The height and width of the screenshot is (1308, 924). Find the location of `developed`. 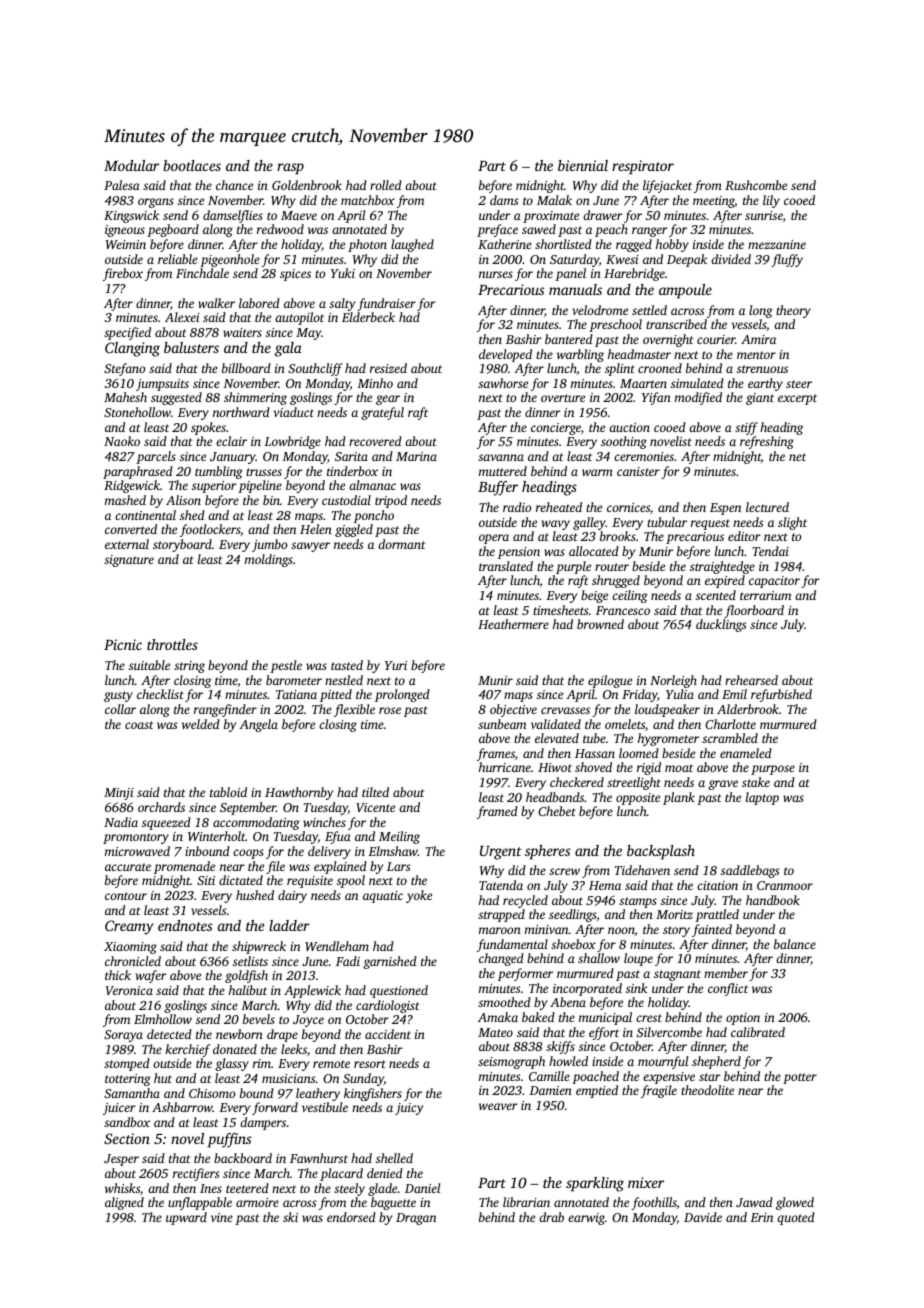

developed is located at coordinates (505, 355).
